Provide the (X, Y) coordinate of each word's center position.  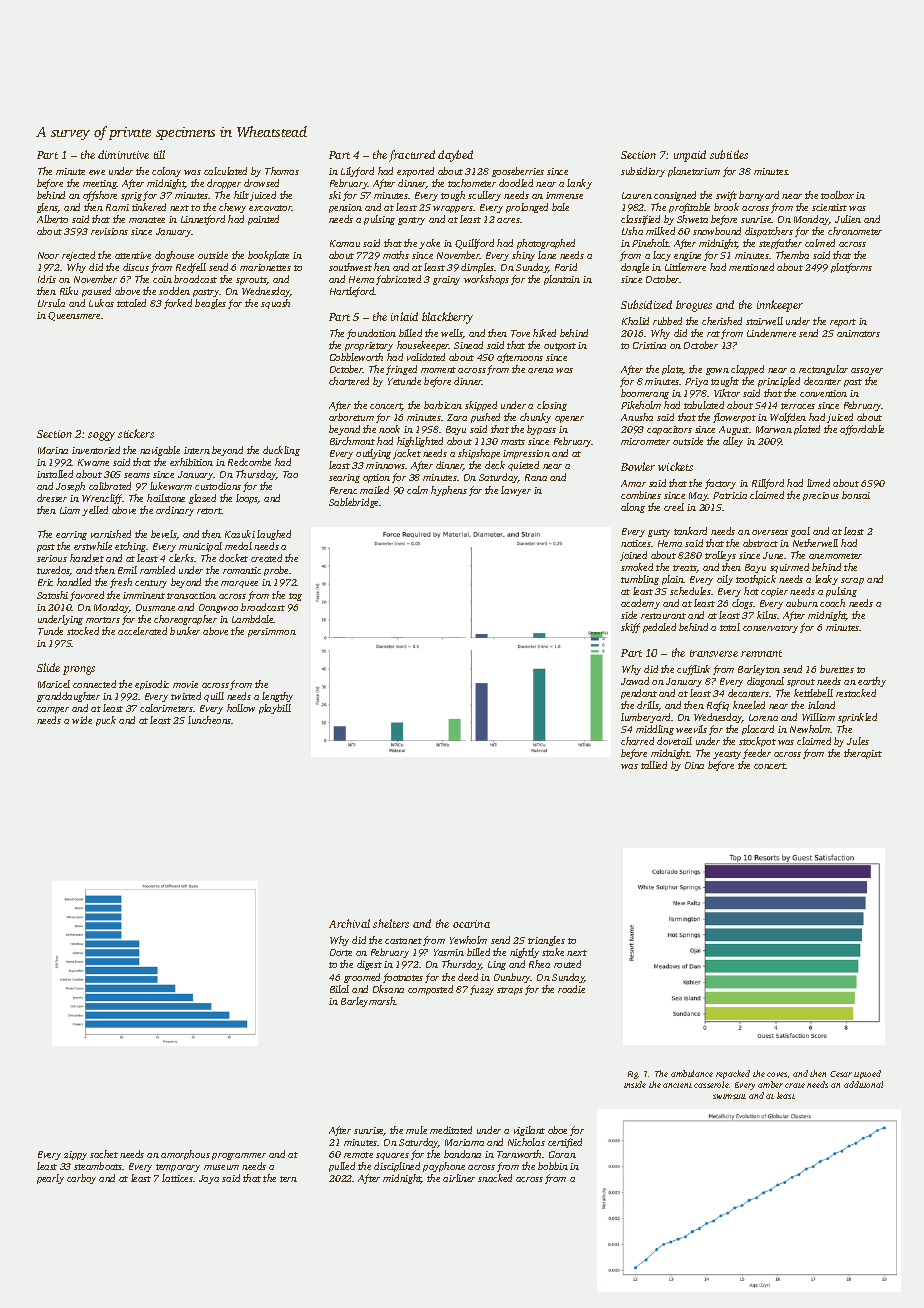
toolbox (837, 195)
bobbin (553, 1166)
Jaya (209, 1179)
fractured (412, 156)
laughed (274, 535)
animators (858, 333)
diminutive (123, 154)
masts (513, 442)
